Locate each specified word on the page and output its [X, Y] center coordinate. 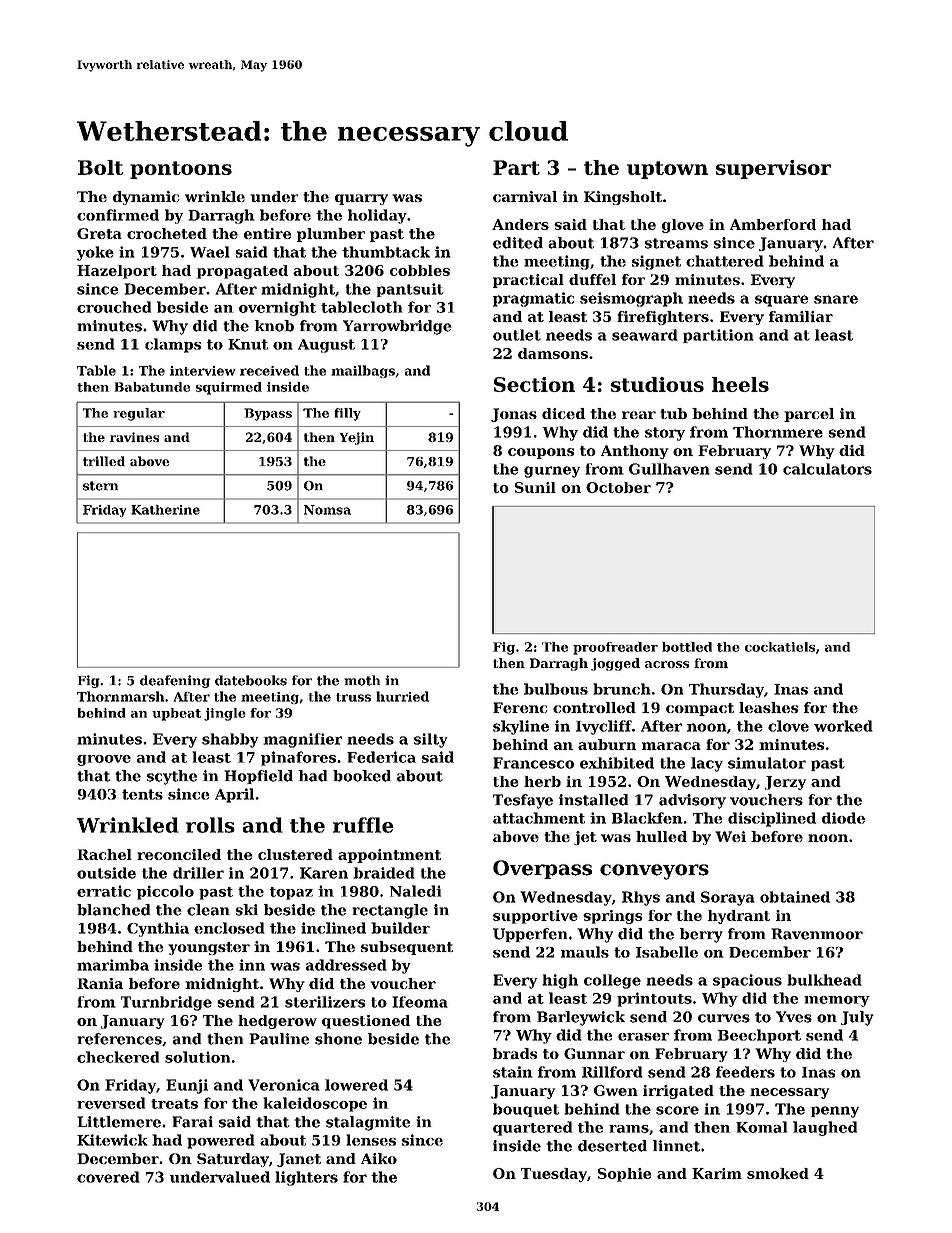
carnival [525, 196]
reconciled [179, 854]
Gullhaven [669, 469]
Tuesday [554, 1175]
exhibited [617, 763]
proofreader [615, 648]
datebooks [251, 680]
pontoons [181, 170]
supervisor [773, 169]
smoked [778, 1173]
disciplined [772, 819]
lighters [306, 1178]
